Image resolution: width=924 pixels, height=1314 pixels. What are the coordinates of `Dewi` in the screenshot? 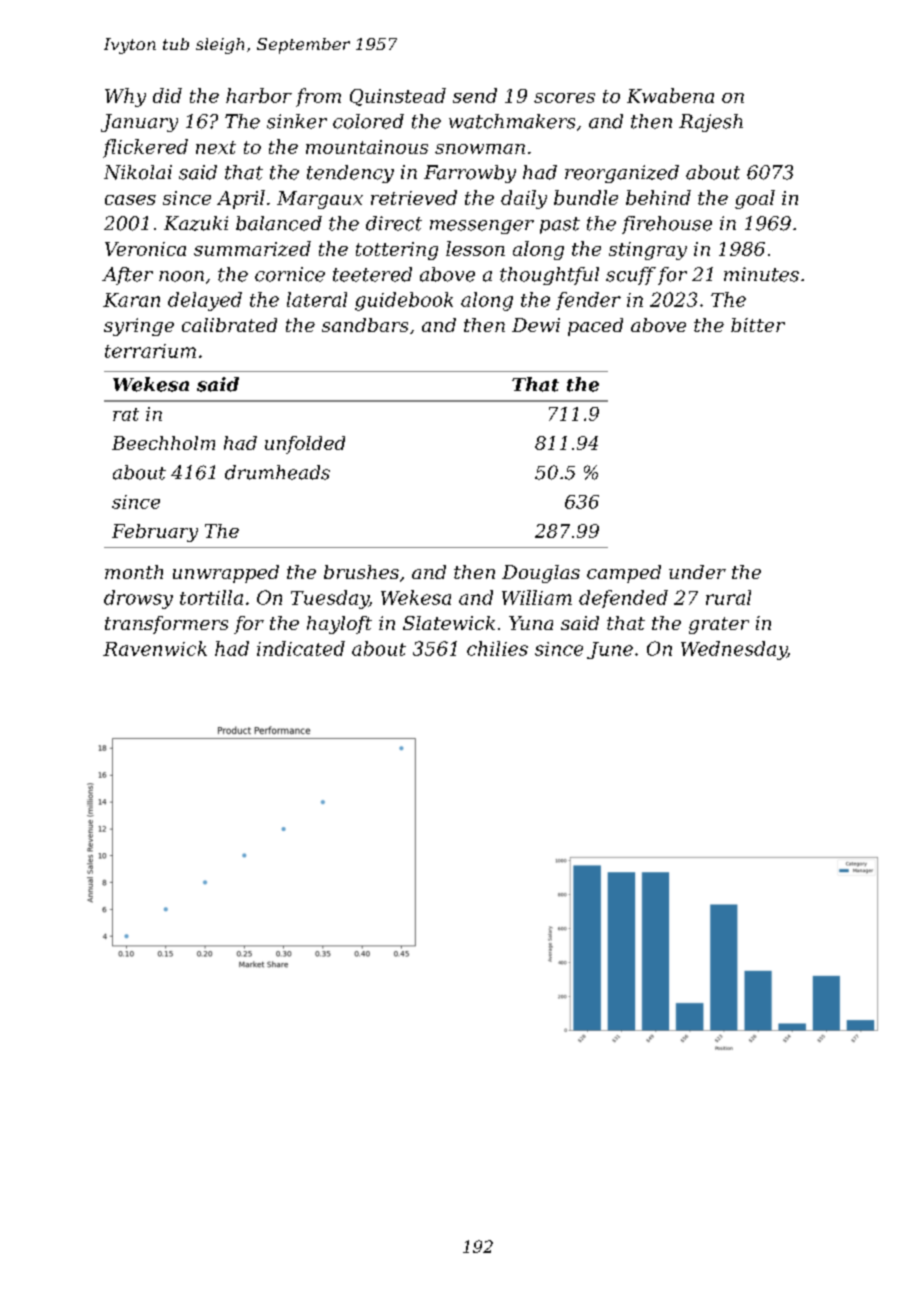 It's located at (536, 325).
